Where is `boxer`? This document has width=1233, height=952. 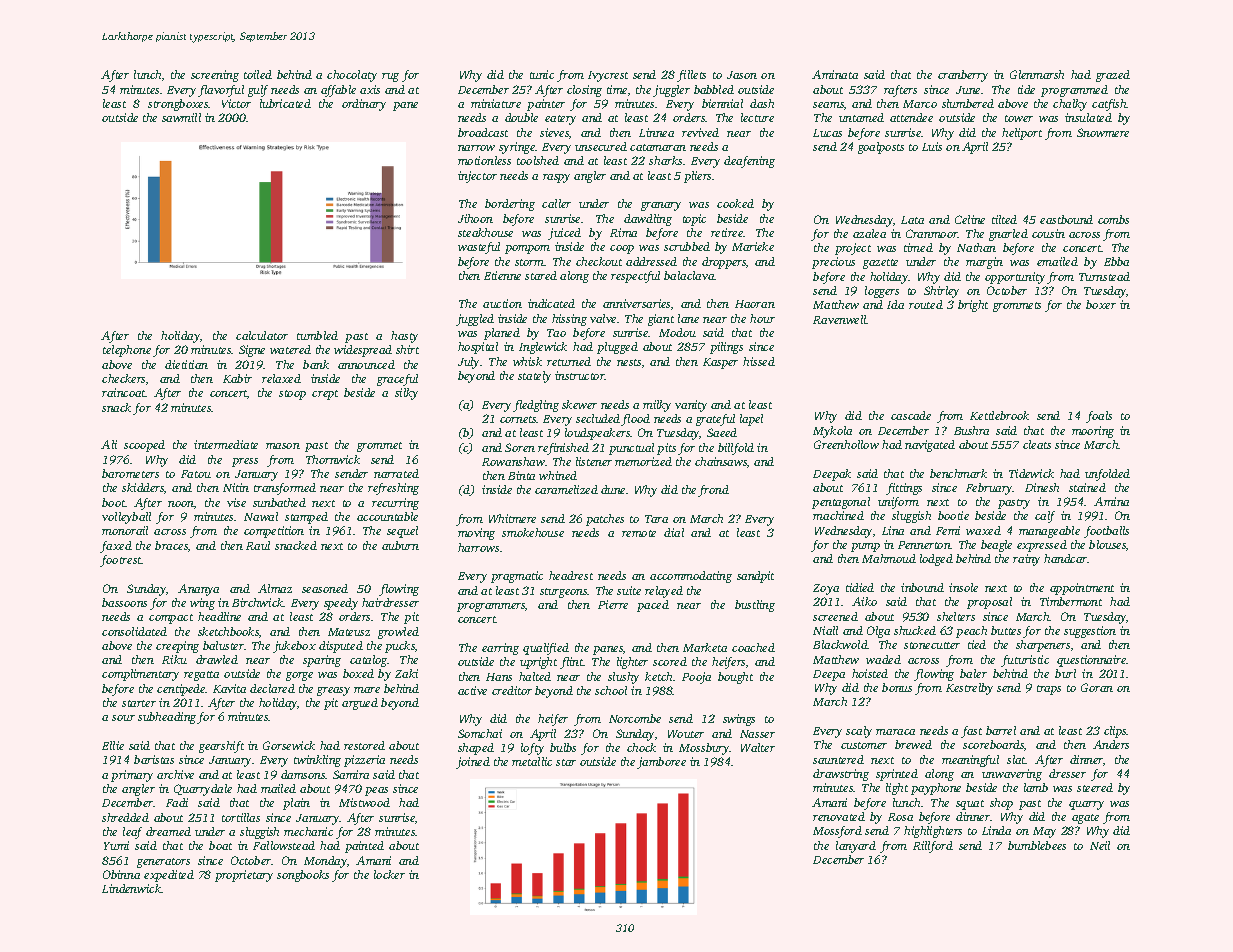 boxer is located at coordinates (1101, 304).
